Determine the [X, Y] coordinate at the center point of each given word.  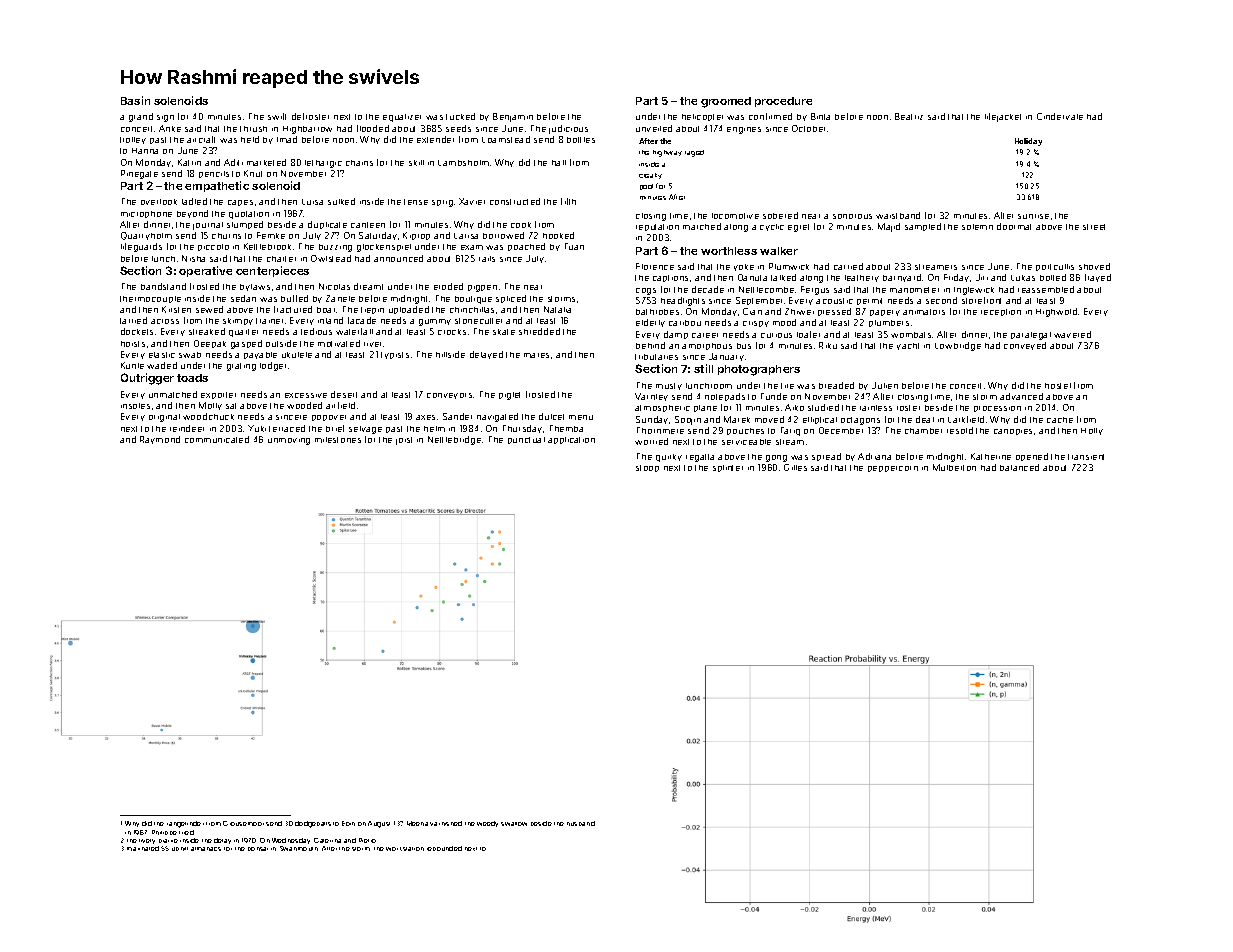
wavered [1072, 334]
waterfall [354, 331]
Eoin [348, 823]
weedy [487, 824]
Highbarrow [307, 130]
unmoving [289, 441]
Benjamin [513, 117]
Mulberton [954, 467]
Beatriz [909, 116]
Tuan [574, 246]
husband [581, 823]
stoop [647, 468]
